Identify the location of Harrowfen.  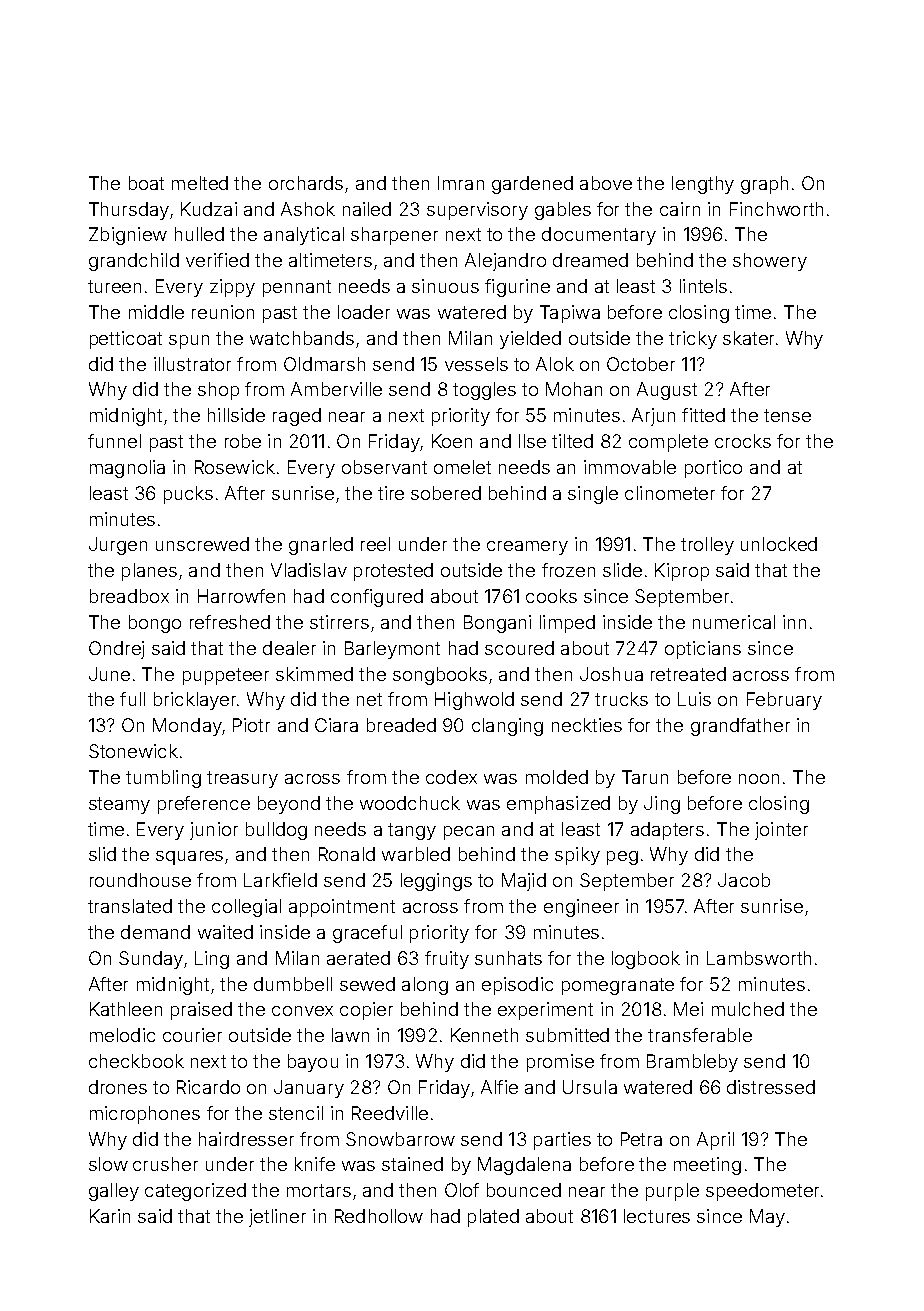
(241, 596).
